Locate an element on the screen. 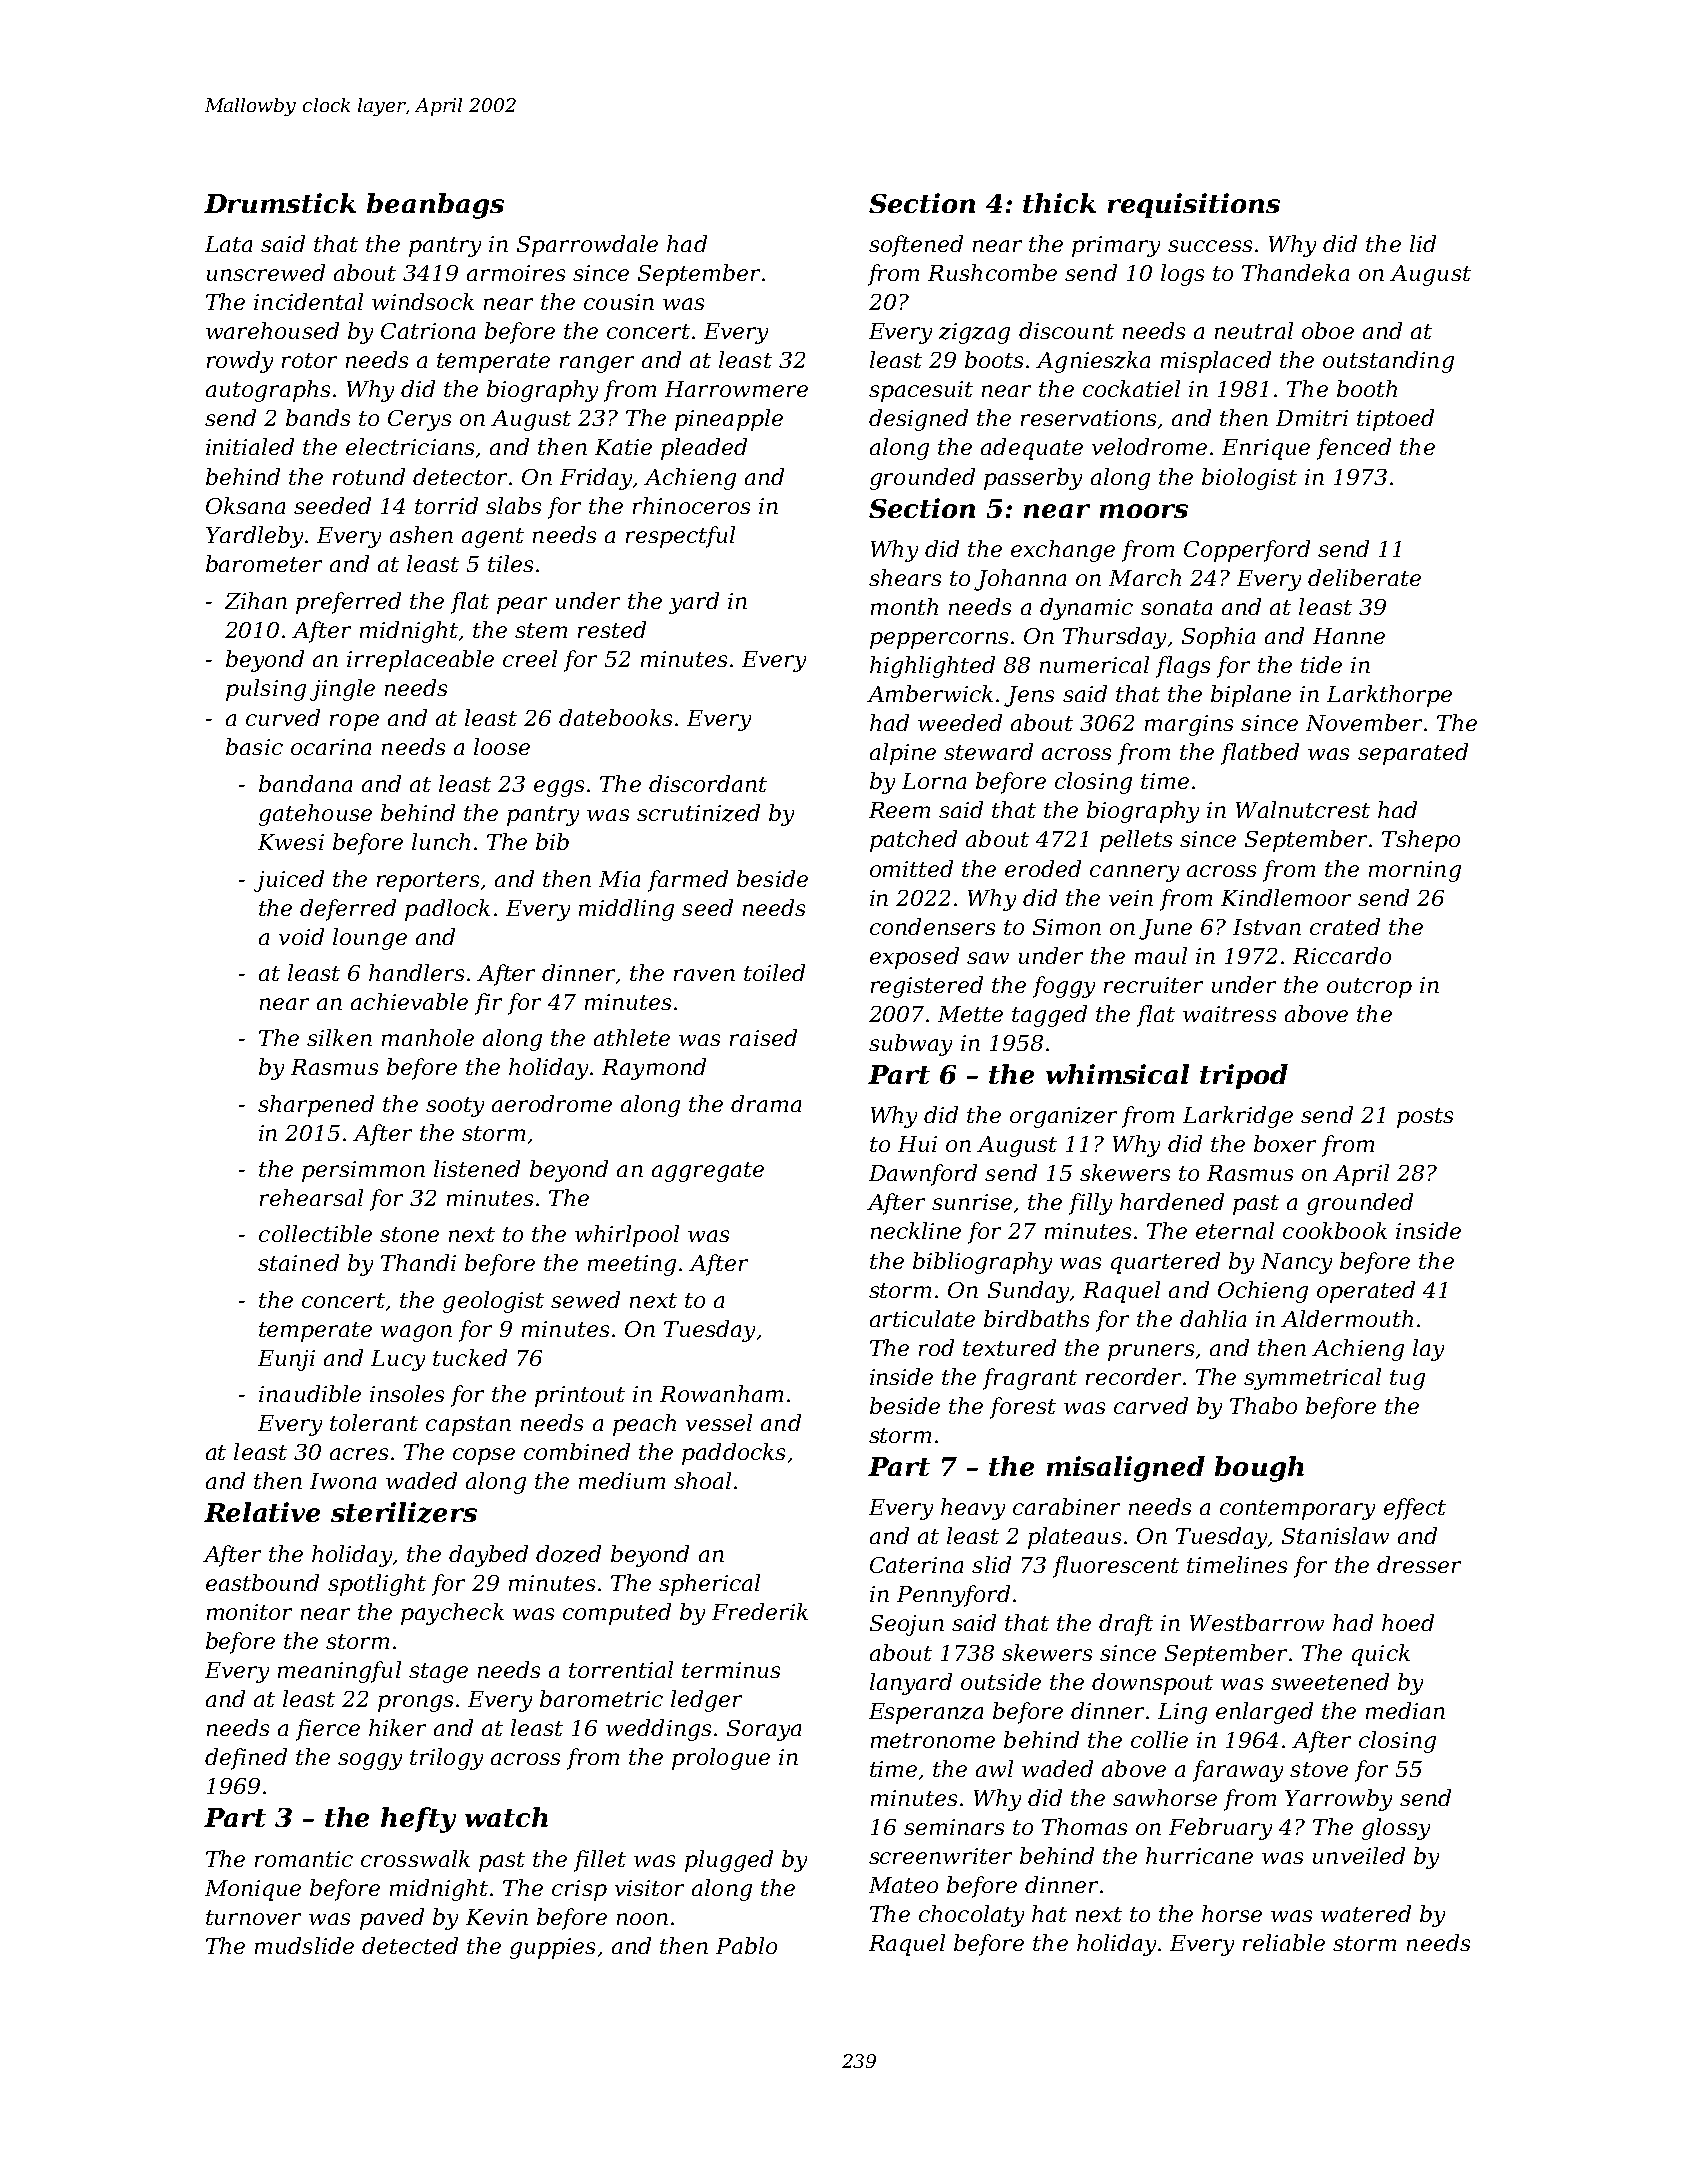  guppies is located at coordinates (552, 1948).
